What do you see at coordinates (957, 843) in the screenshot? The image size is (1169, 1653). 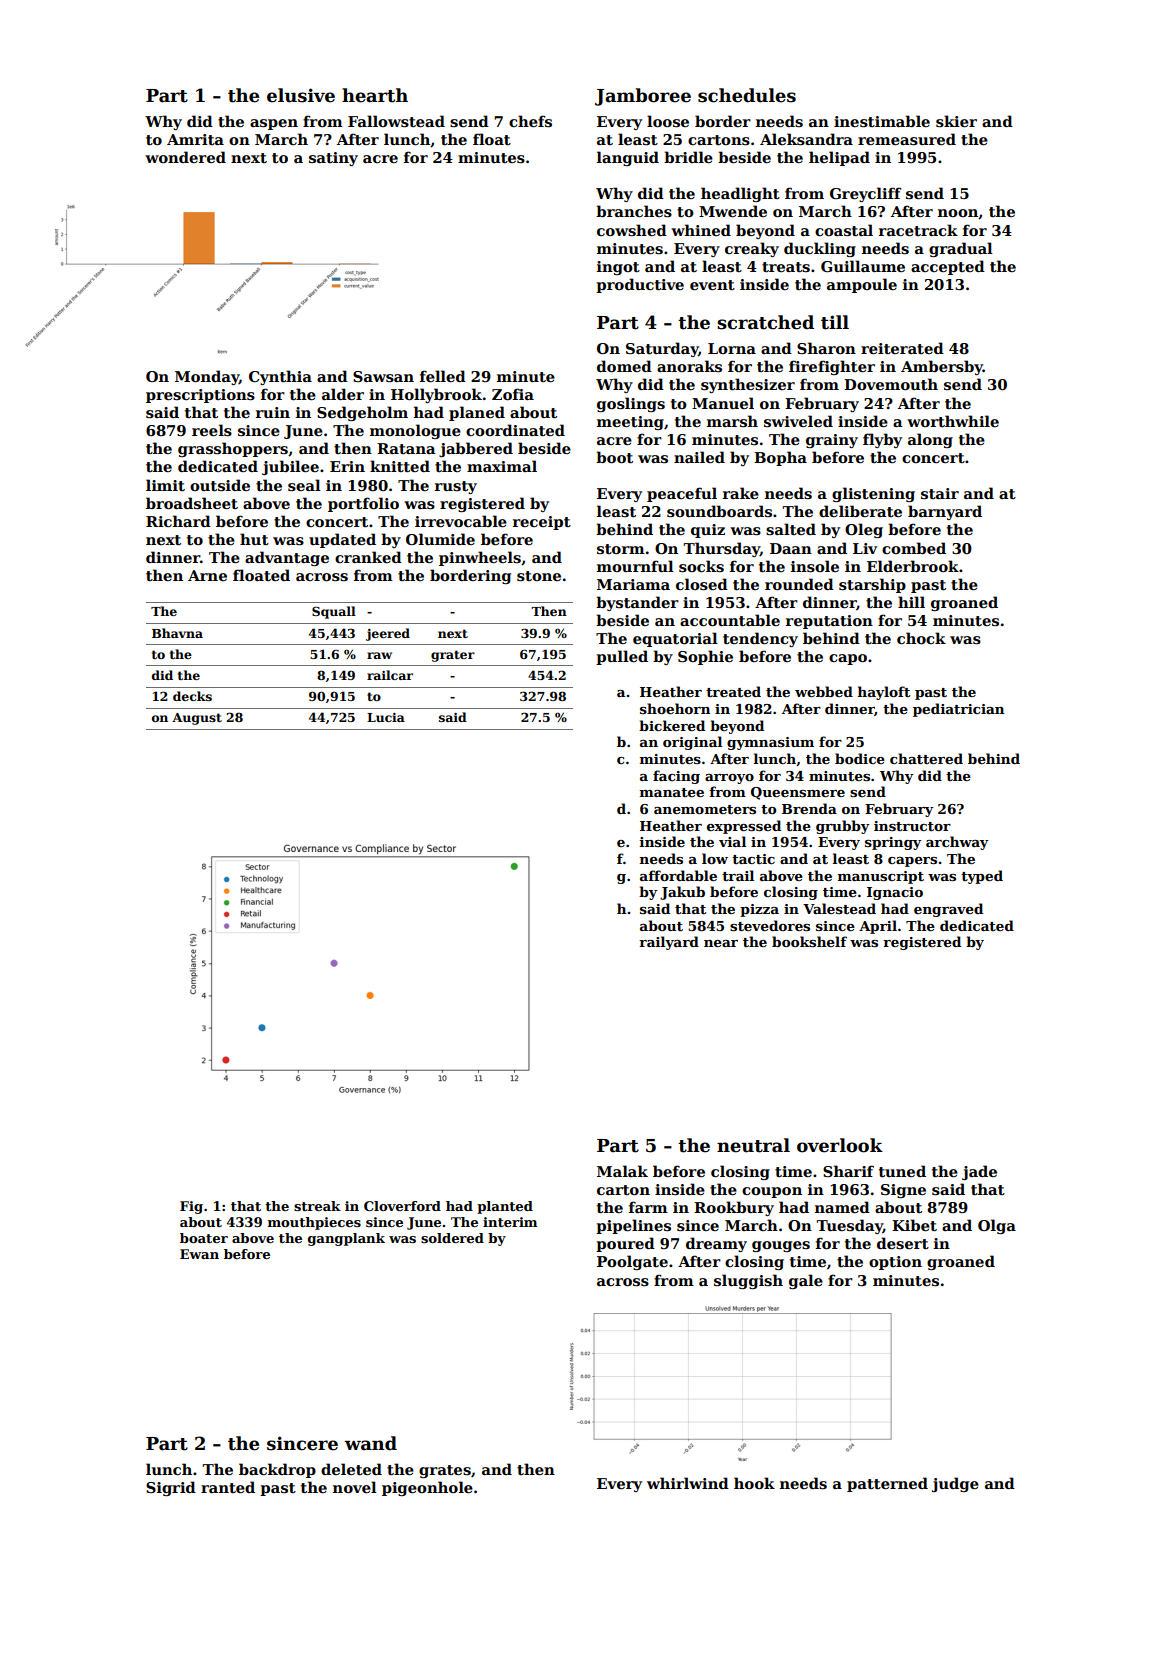 I see `archway` at bounding box center [957, 843].
